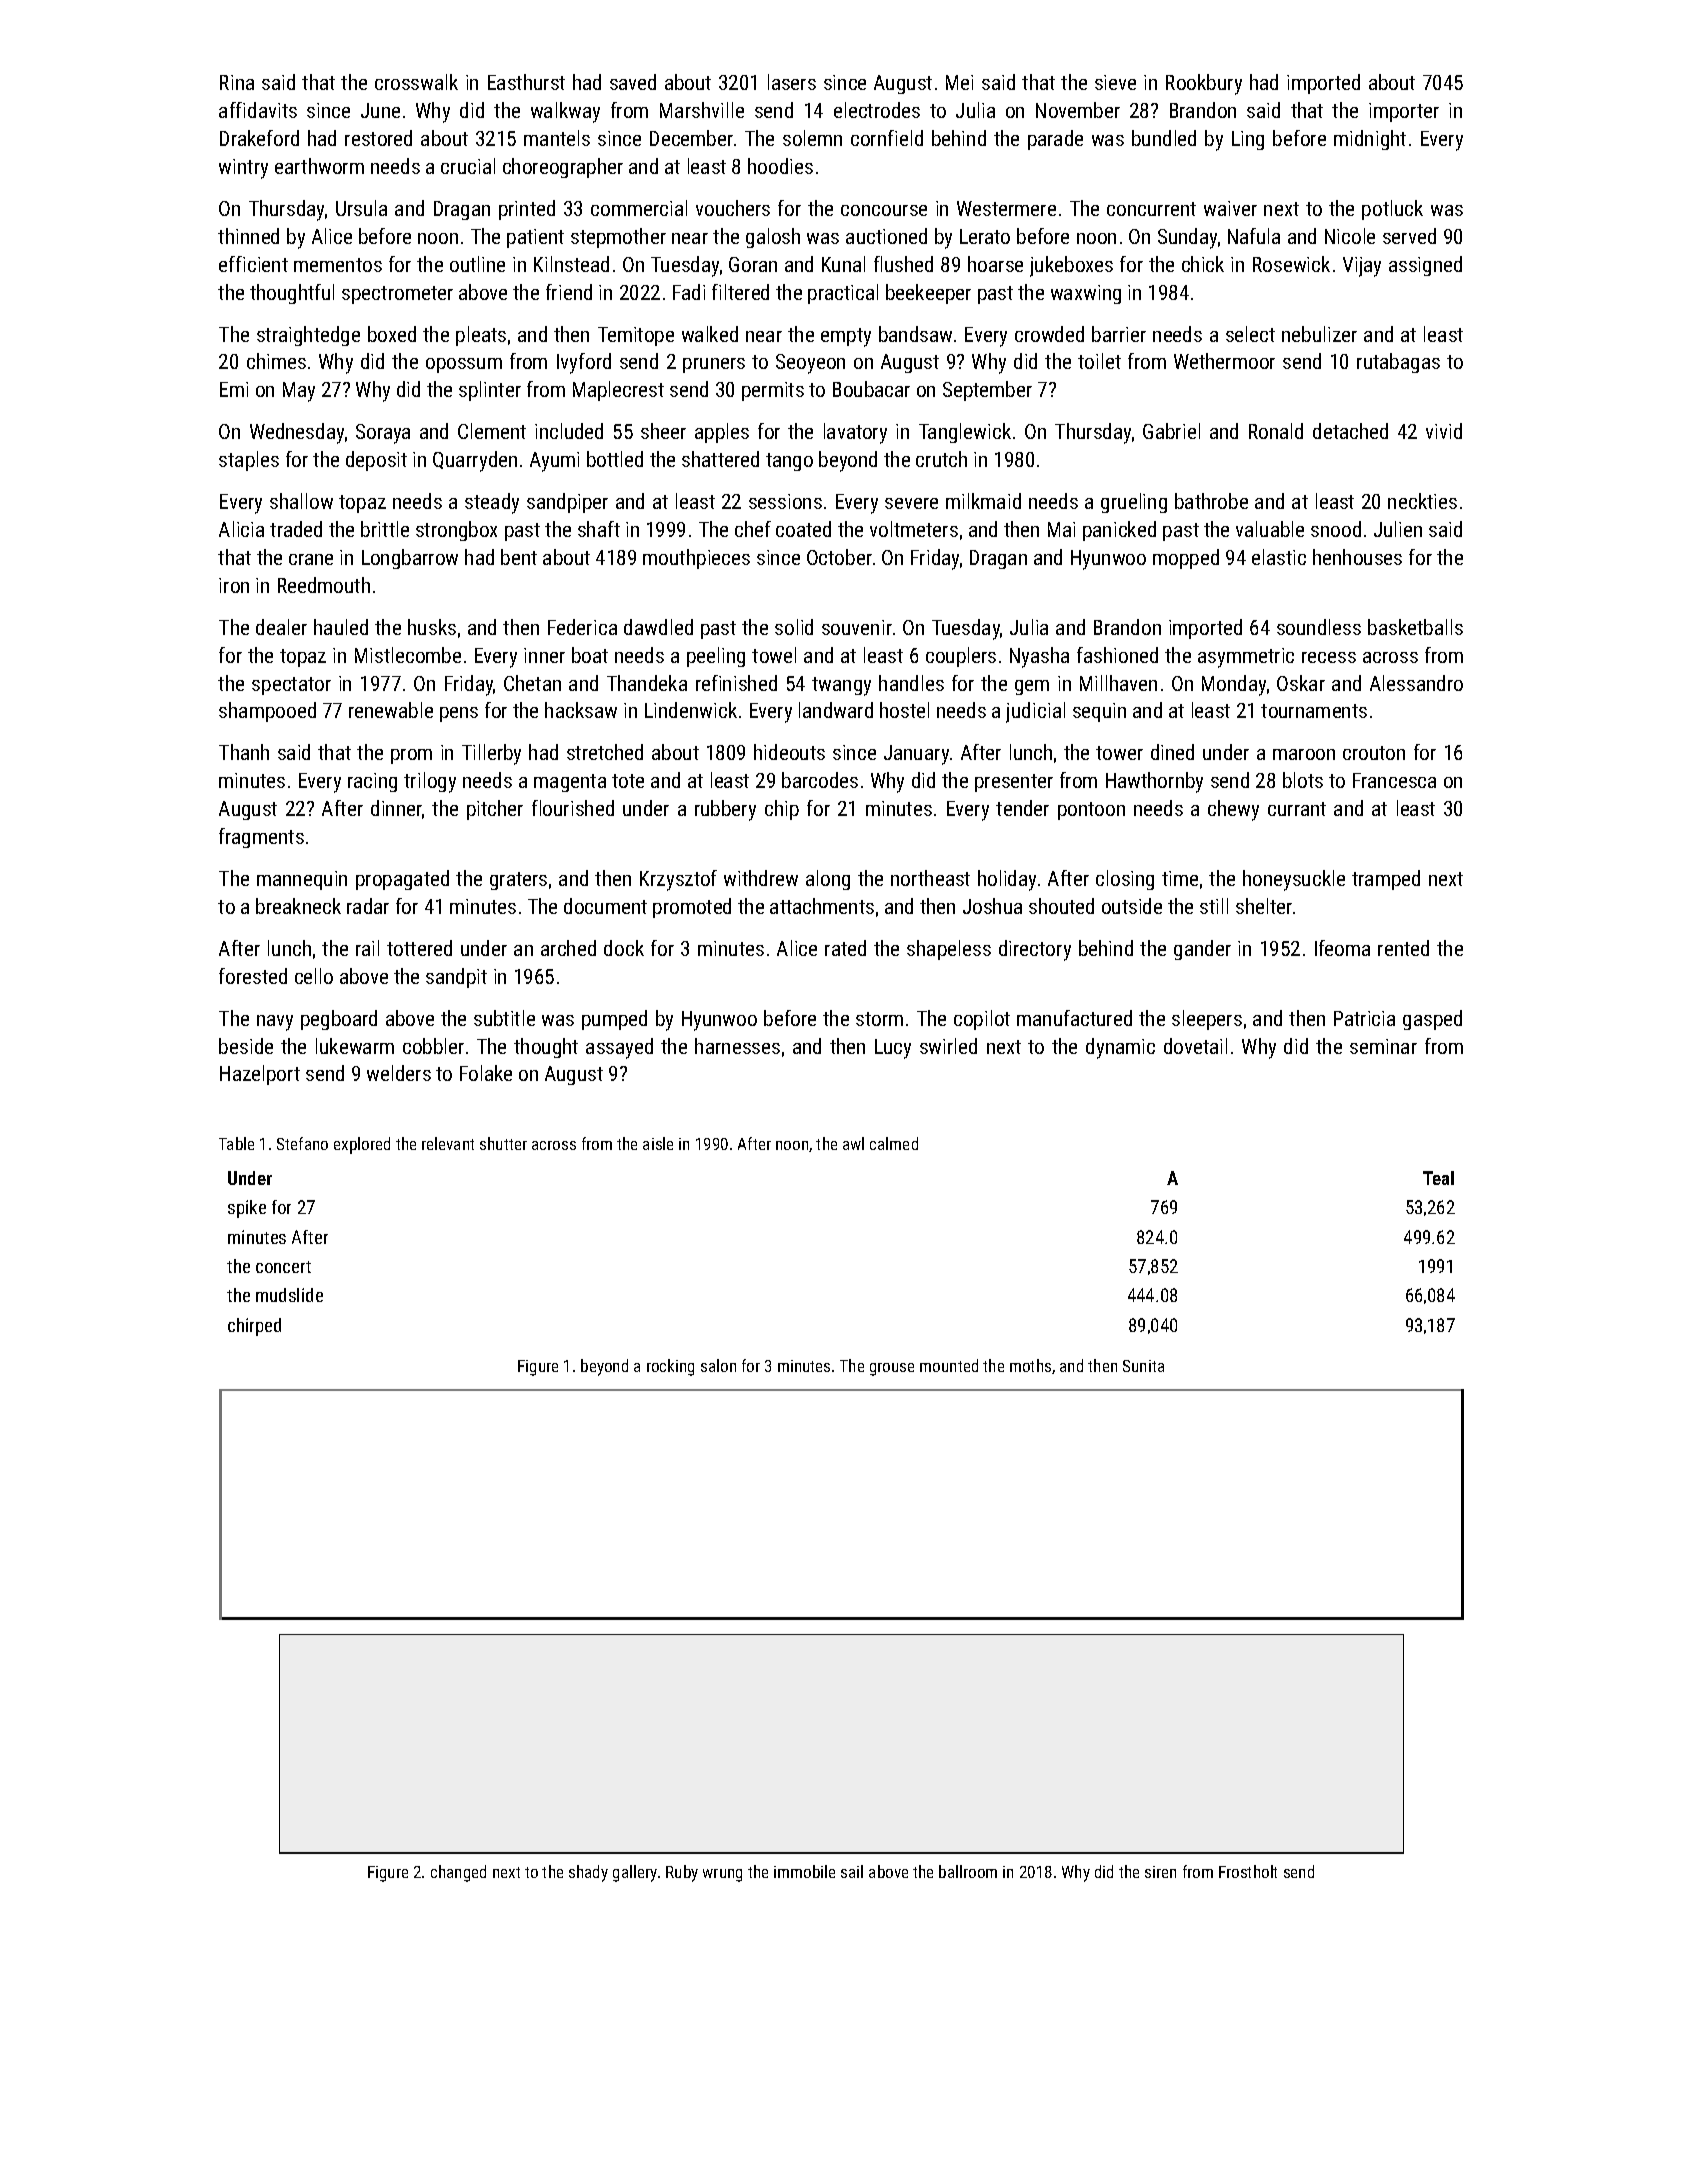  Describe the element at coordinates (982, 1020) in the document. I see `copilot` at that location.
